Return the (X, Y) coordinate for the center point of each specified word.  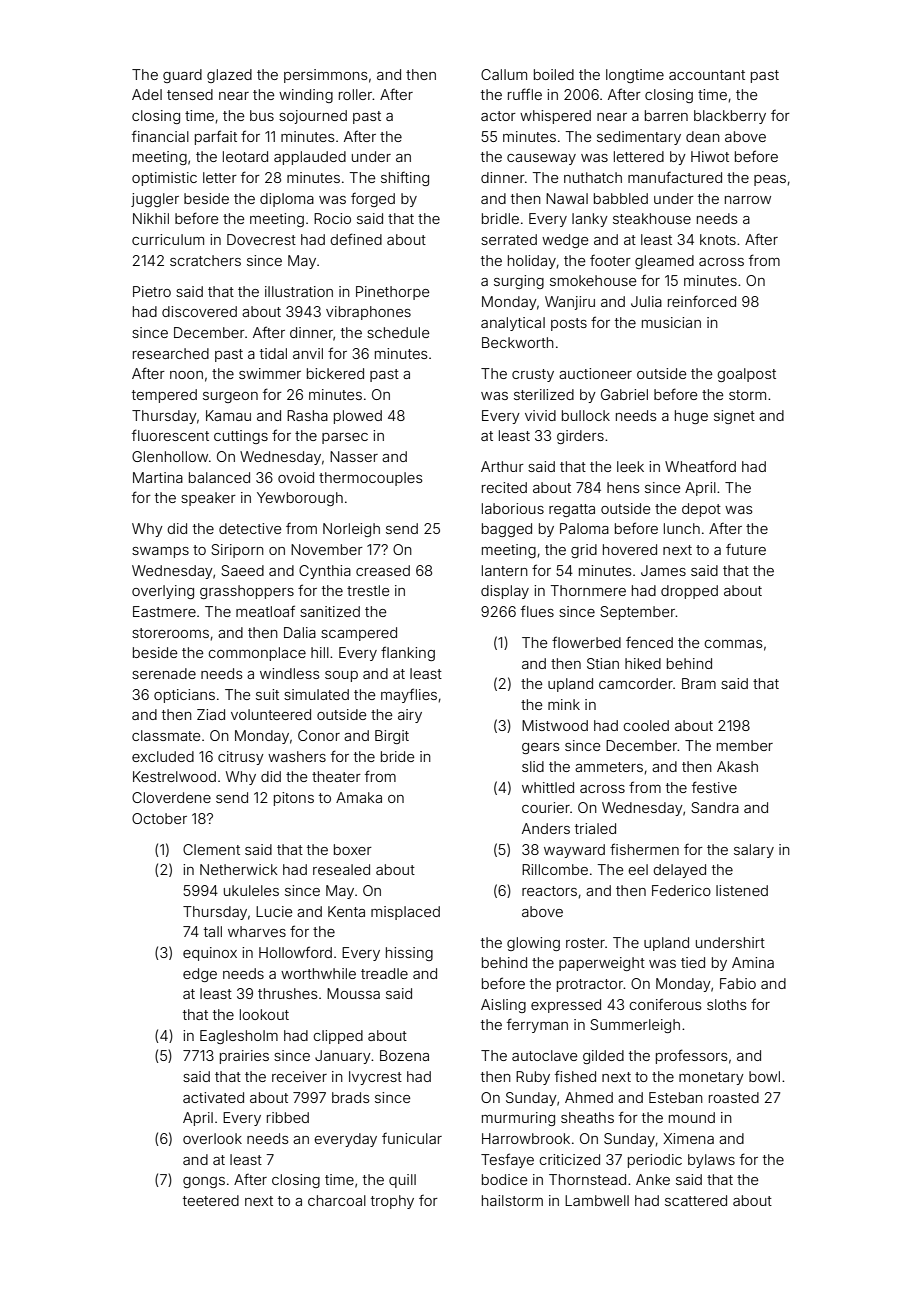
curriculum (168, 239)
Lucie (274, 911)
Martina (158, 477)
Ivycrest (375, 1078)
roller (356, 94)
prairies (244, 1057)
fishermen (644, 849)
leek (630, 466)
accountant (707, 75)
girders (580, 437)
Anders (546, 828)
